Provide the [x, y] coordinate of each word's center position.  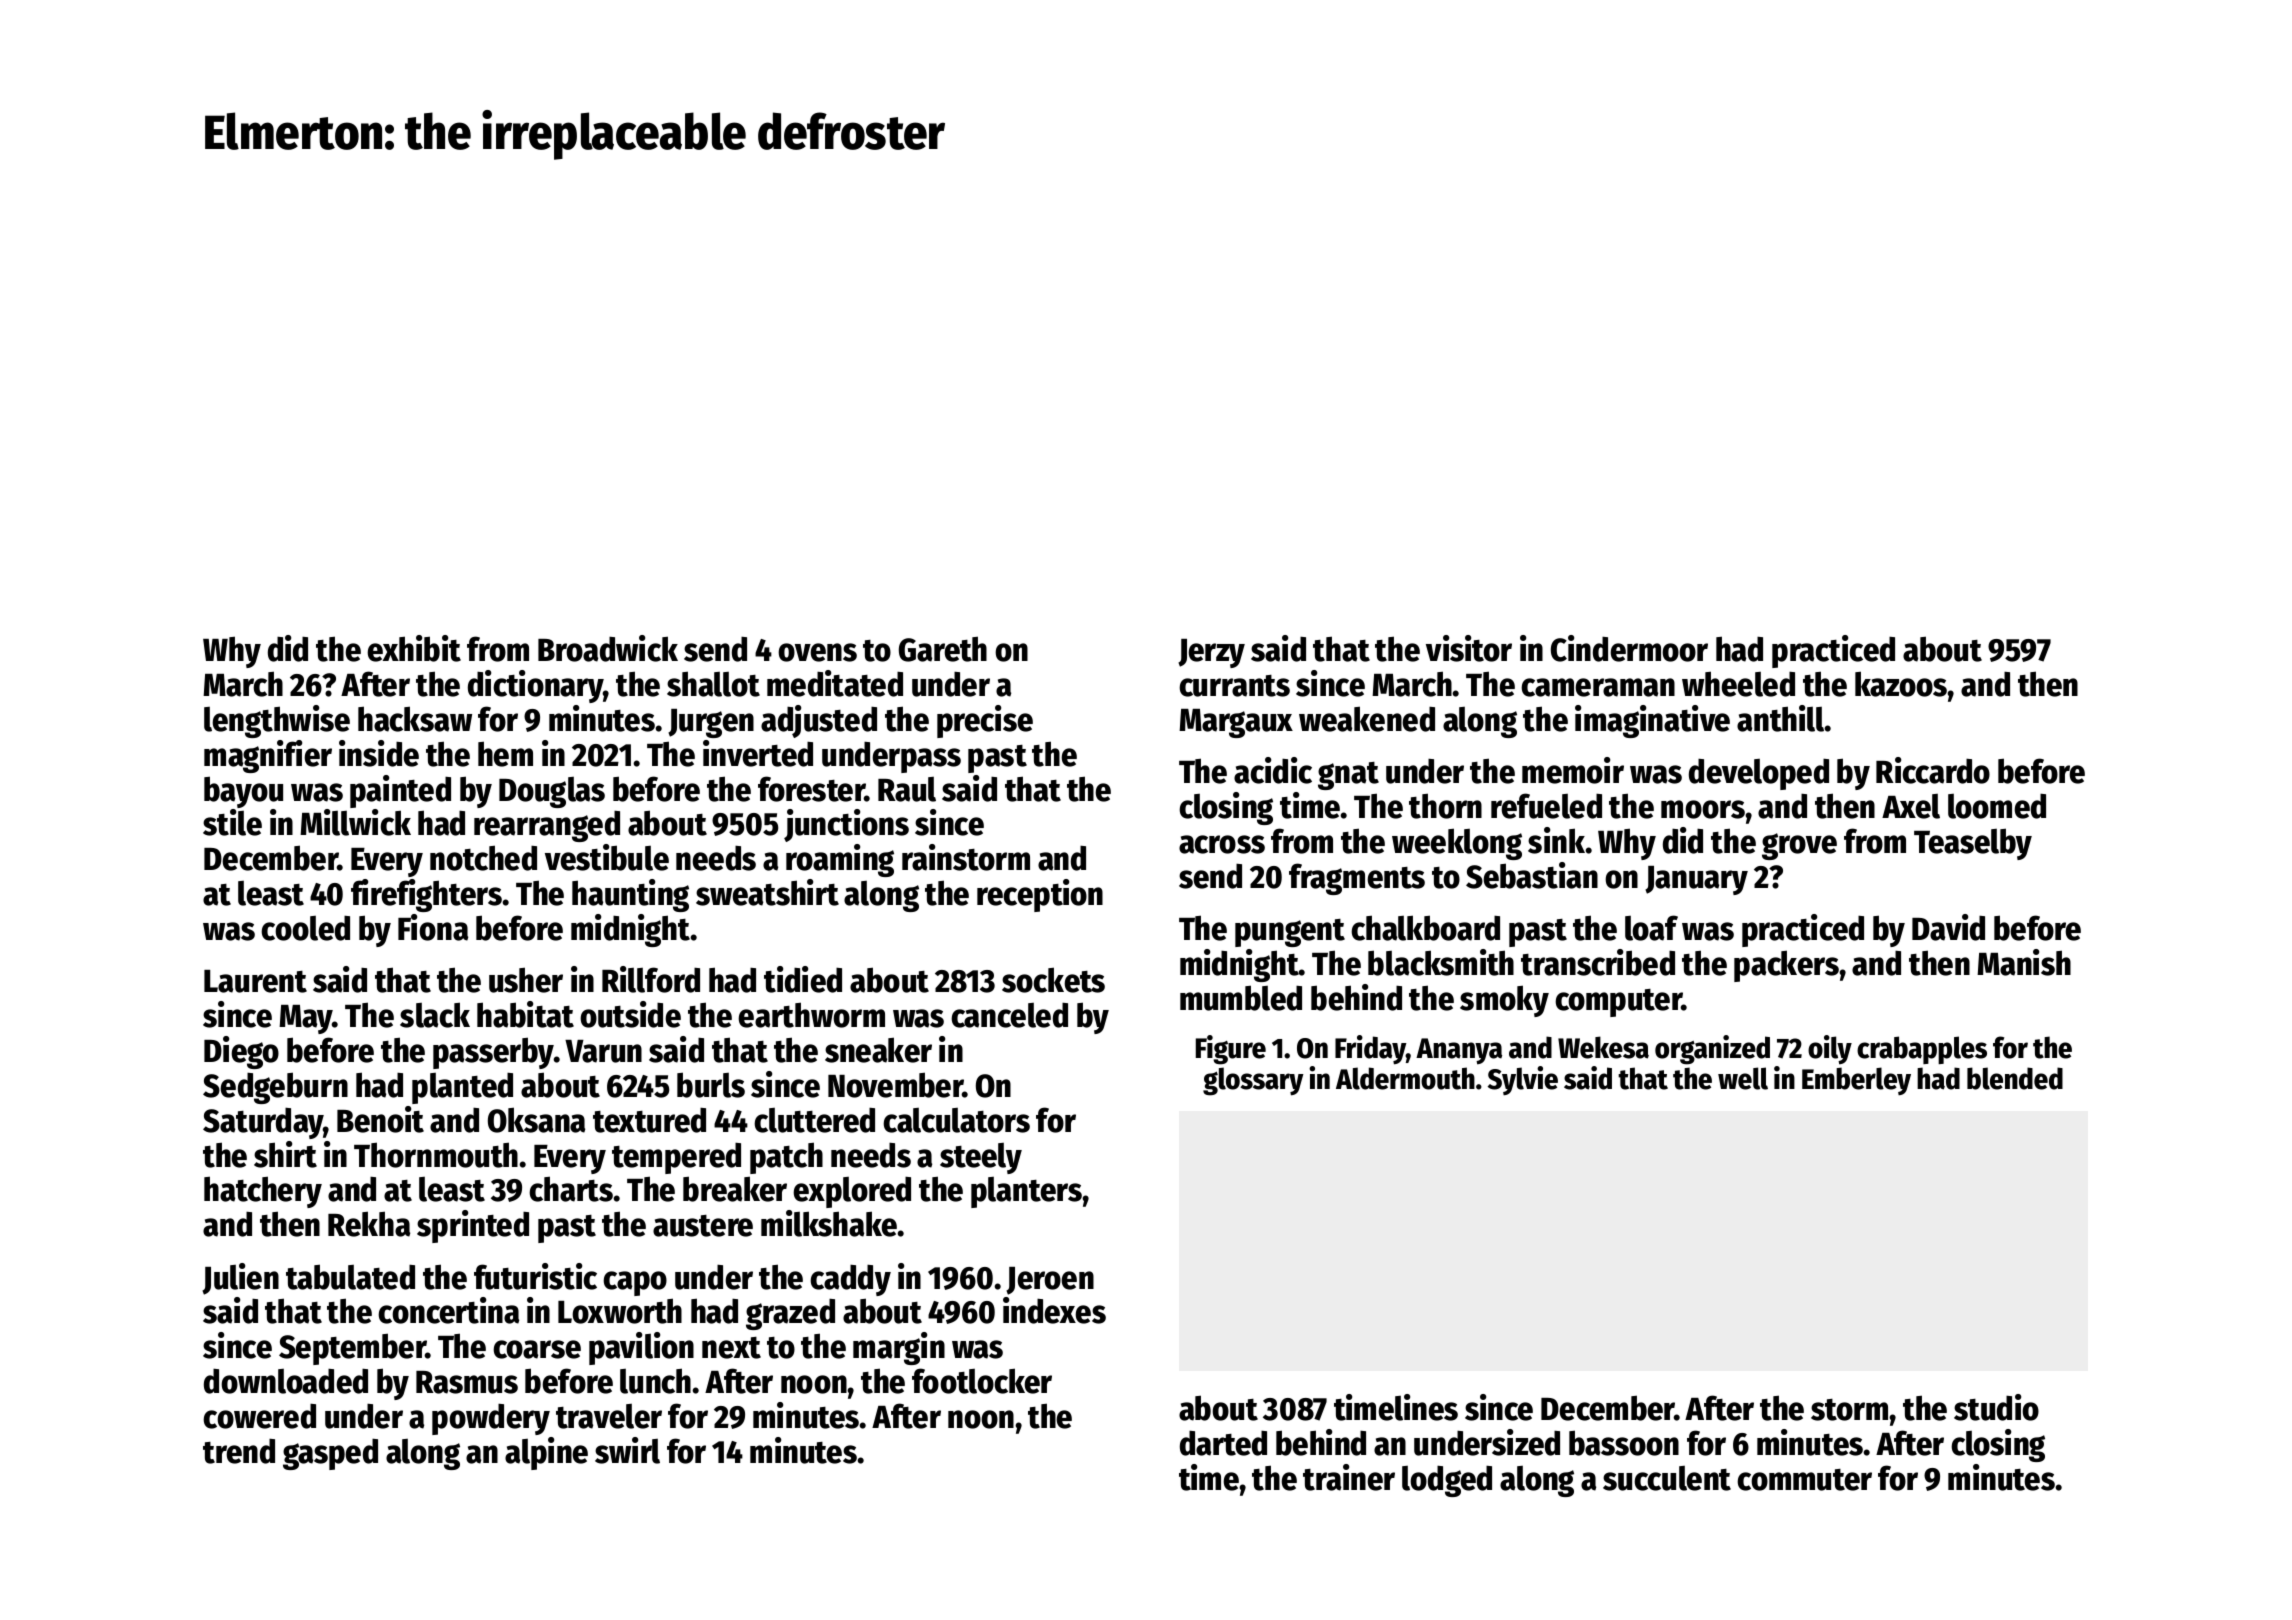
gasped [330, 1454]
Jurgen [711, 723]
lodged [1447, 1481]
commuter [1804, 1480]
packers [1786, 966]
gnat [1348, 776]
